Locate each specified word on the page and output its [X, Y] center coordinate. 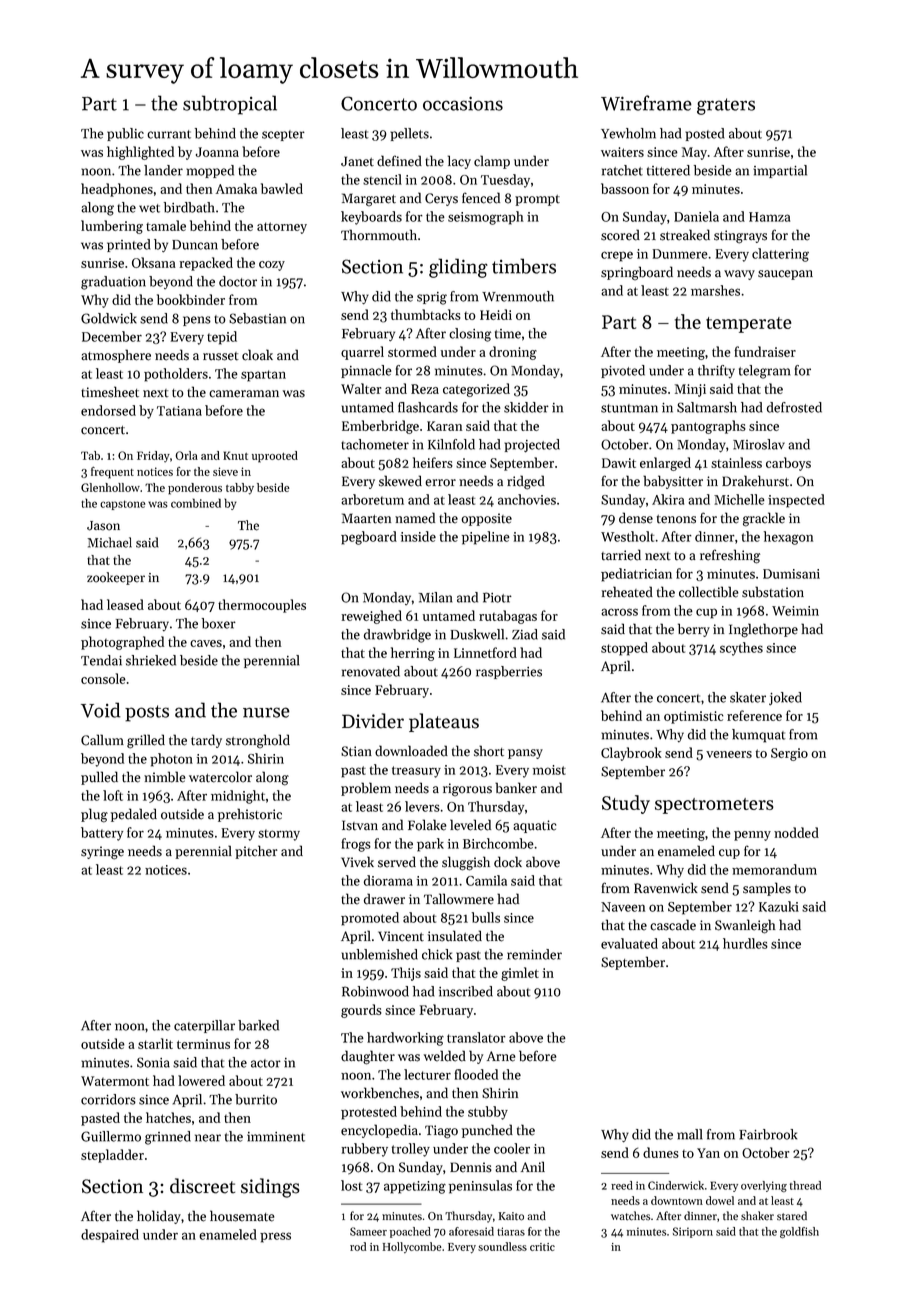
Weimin [795, 611]
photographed [122, 643]
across [619, 612]
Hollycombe [412, 1247]
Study [626, 804]
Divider [373, 721]
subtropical [230, 105]
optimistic [693, 717]
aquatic [534, 826]
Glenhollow [110, 487]
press [275, 1237]
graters [726, 106]
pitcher [256, 852]
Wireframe [646, 103]
